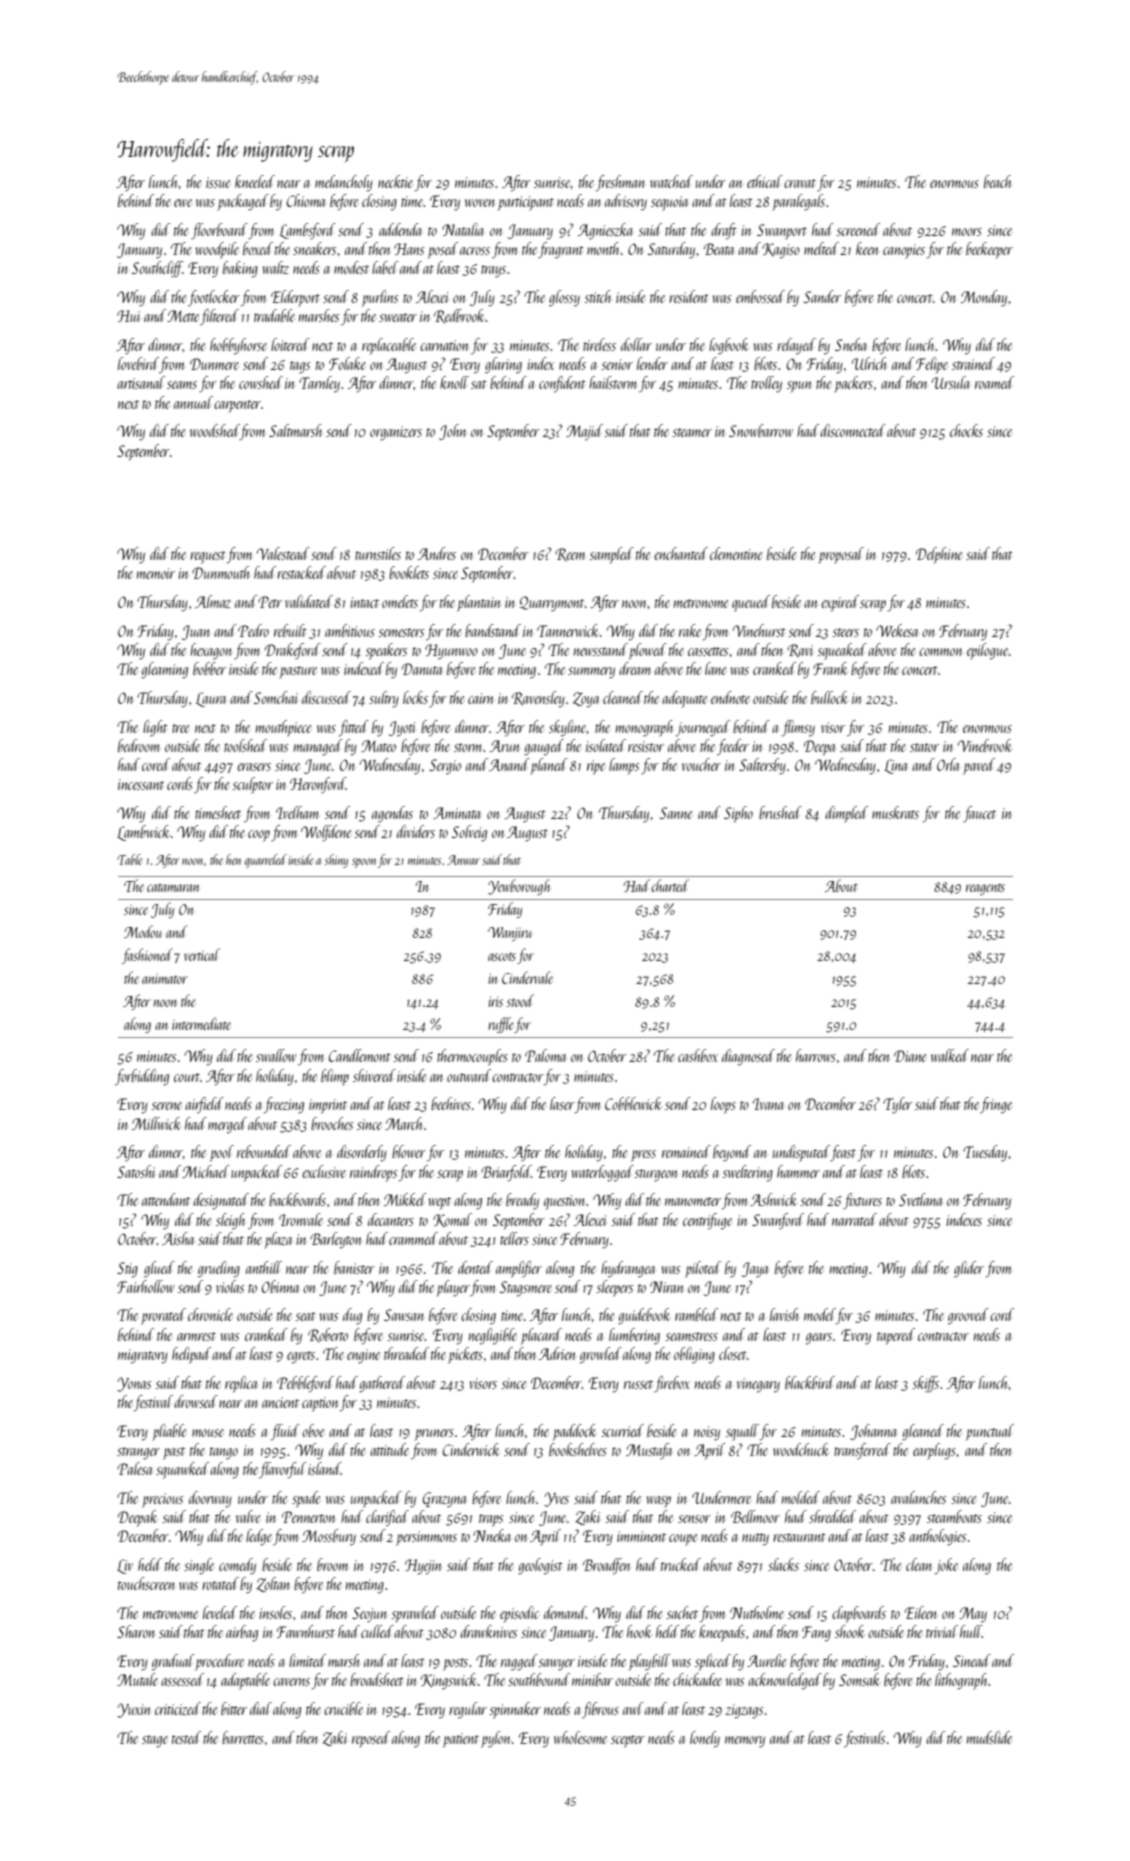 Image resolution: width=1130 pixels, height=1861 pixels. Describe the element at coordinates (465, 1355) in the screenshot. I see `pickets` at that location.
